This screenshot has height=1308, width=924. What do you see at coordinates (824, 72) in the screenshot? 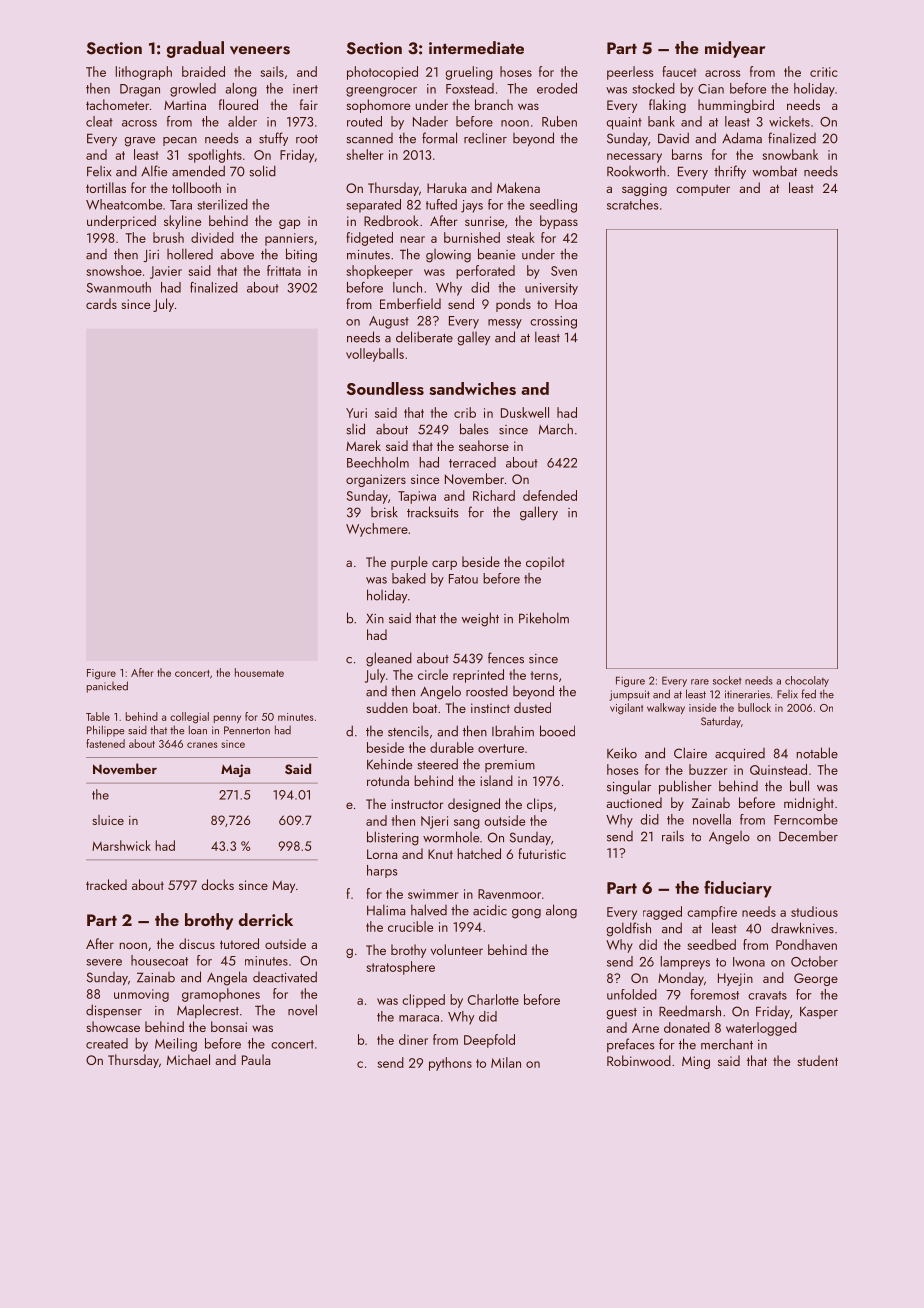
I see `critic` at bounding box center [824, 72].
